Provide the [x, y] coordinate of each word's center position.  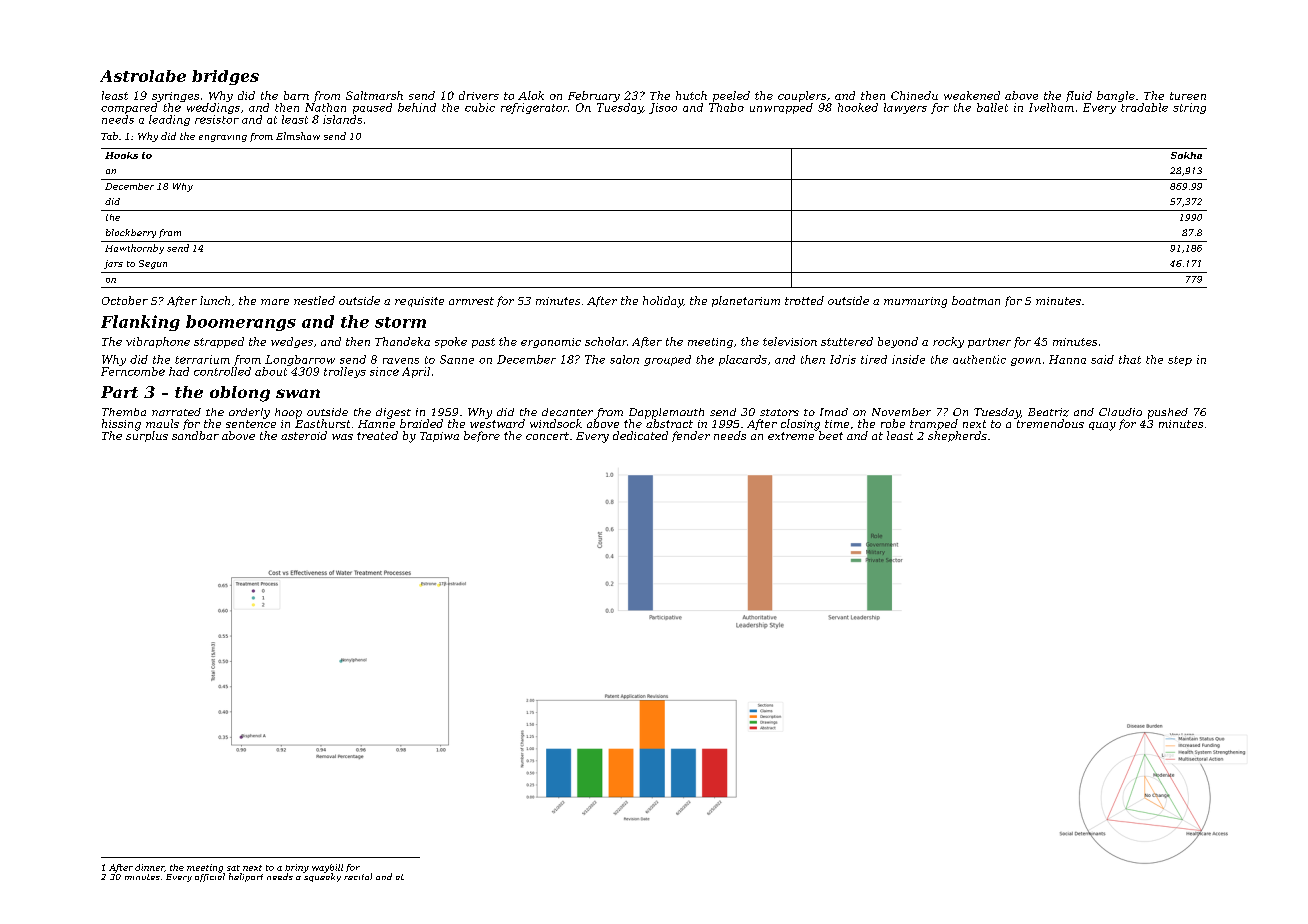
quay [1102, 426]
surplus [147, 436]
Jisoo [663, 108]
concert [547, 436]
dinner [150, 868]
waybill [327, 868]
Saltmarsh [374, 95]
